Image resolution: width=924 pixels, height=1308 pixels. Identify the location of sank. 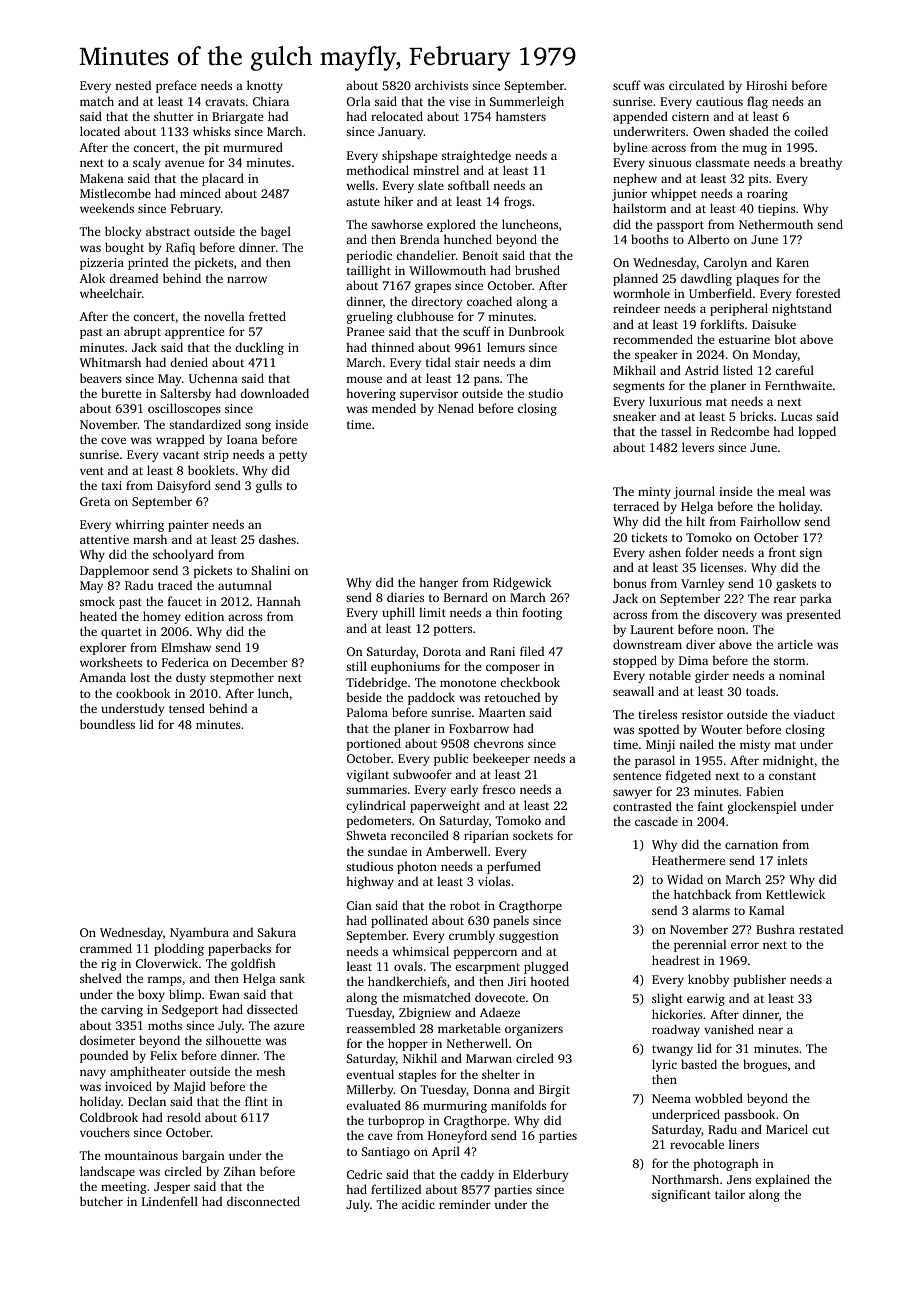
(292, 978).
